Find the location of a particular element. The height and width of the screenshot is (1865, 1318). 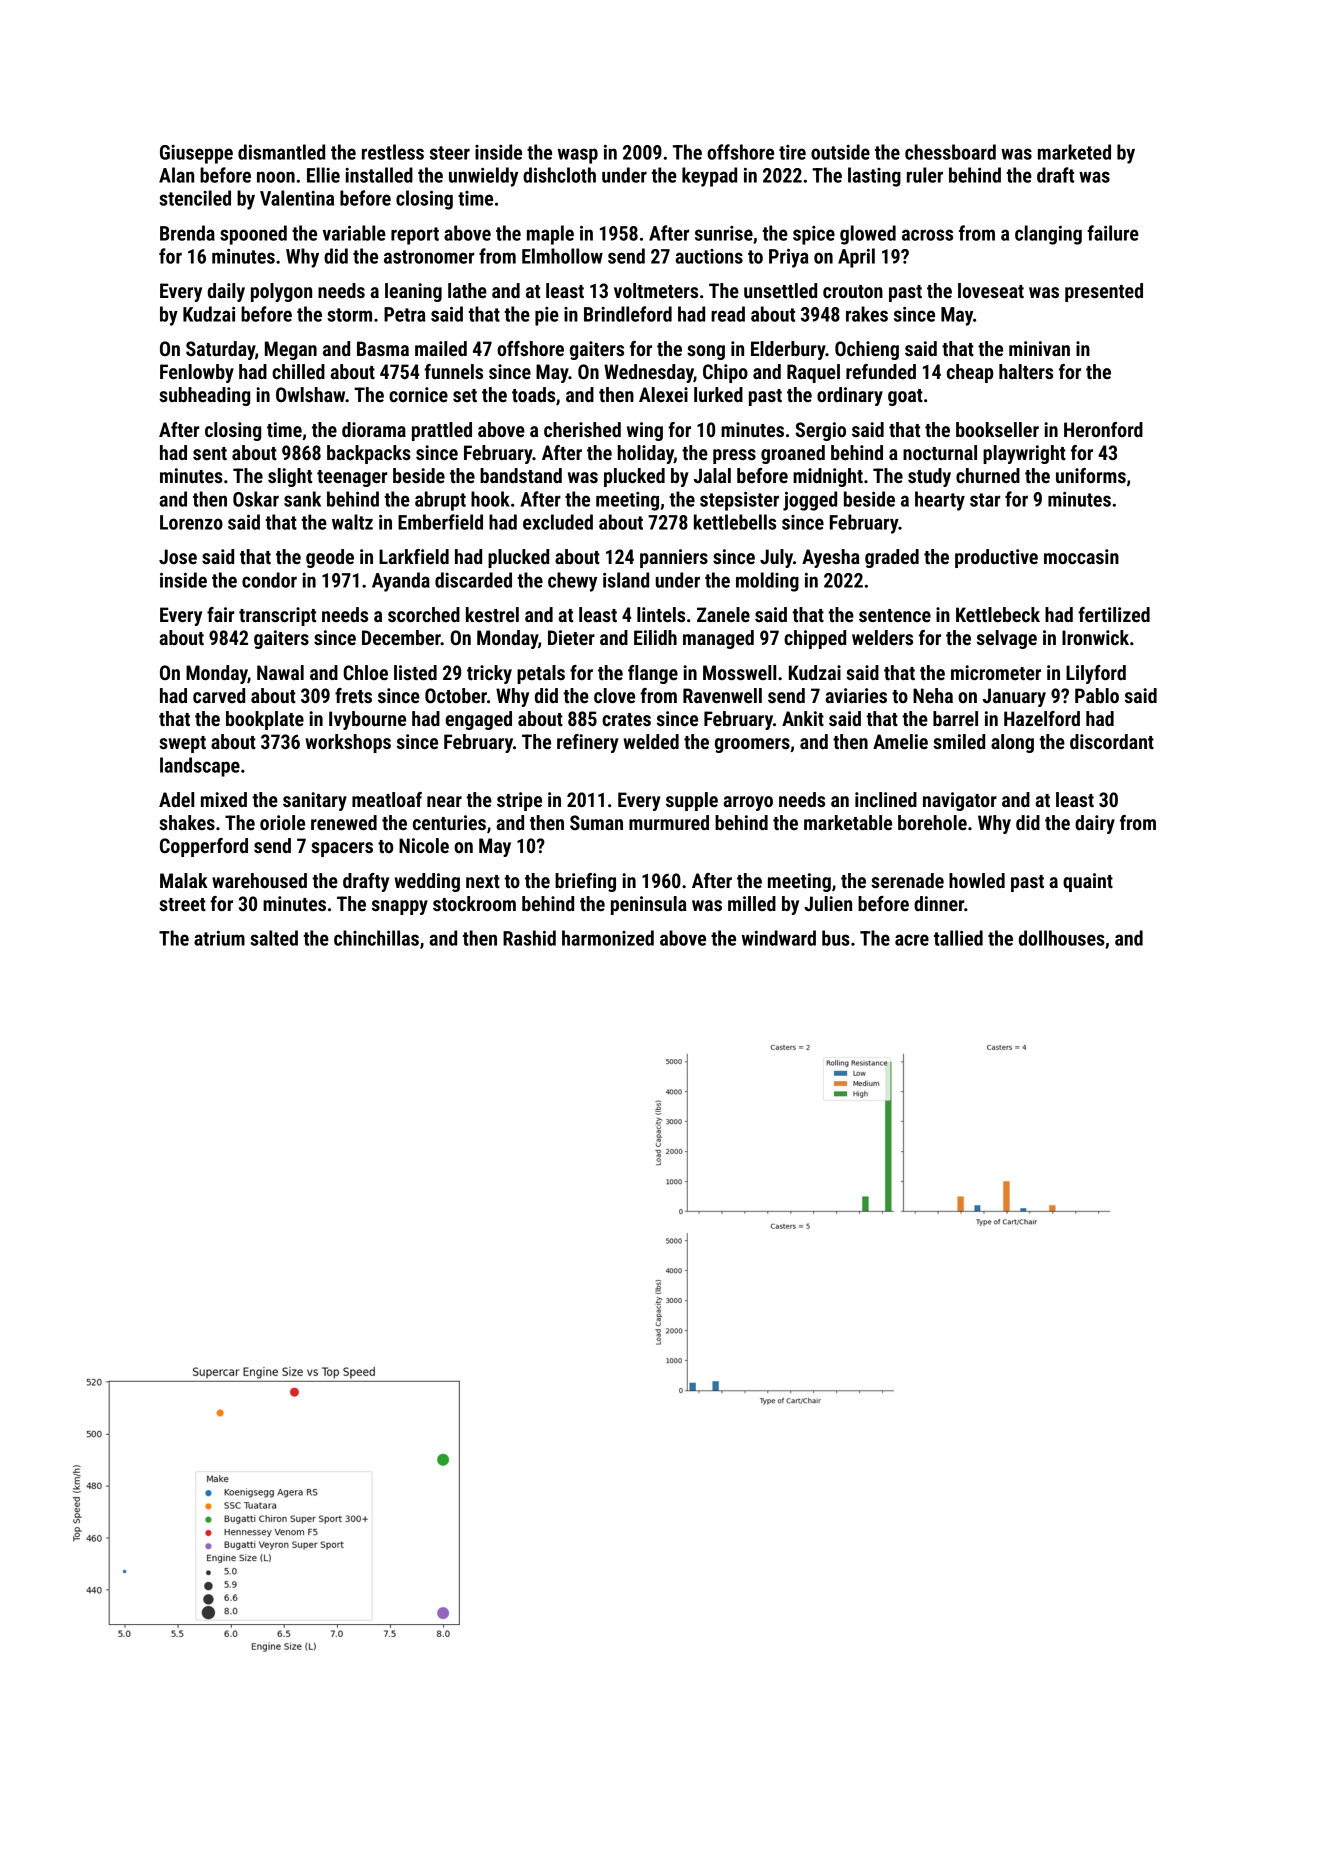

glowed is located at coordinates (868, 235).
